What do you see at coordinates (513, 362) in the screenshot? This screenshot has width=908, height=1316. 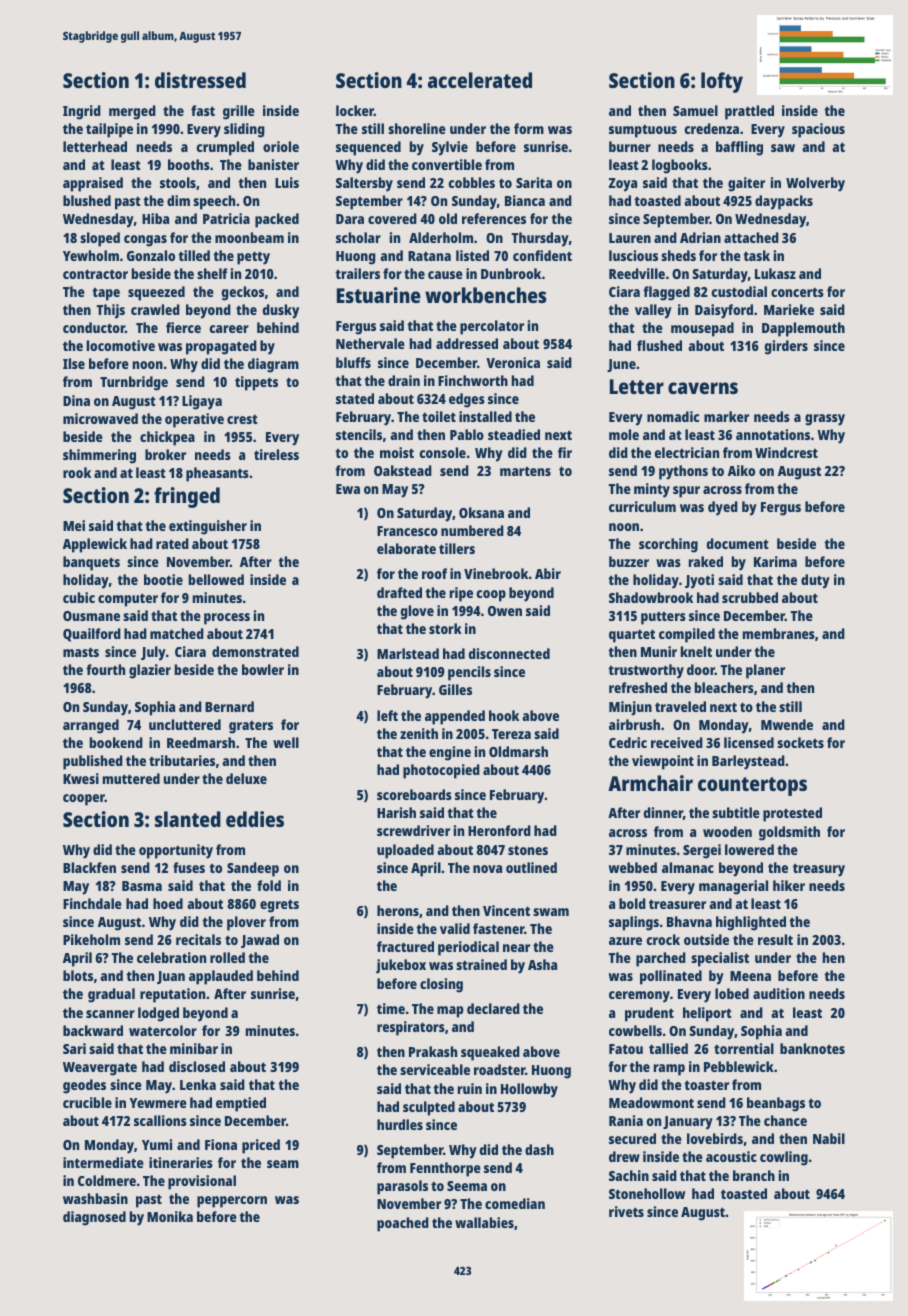 I see `Veronica` at bounding box center [513, 362].
